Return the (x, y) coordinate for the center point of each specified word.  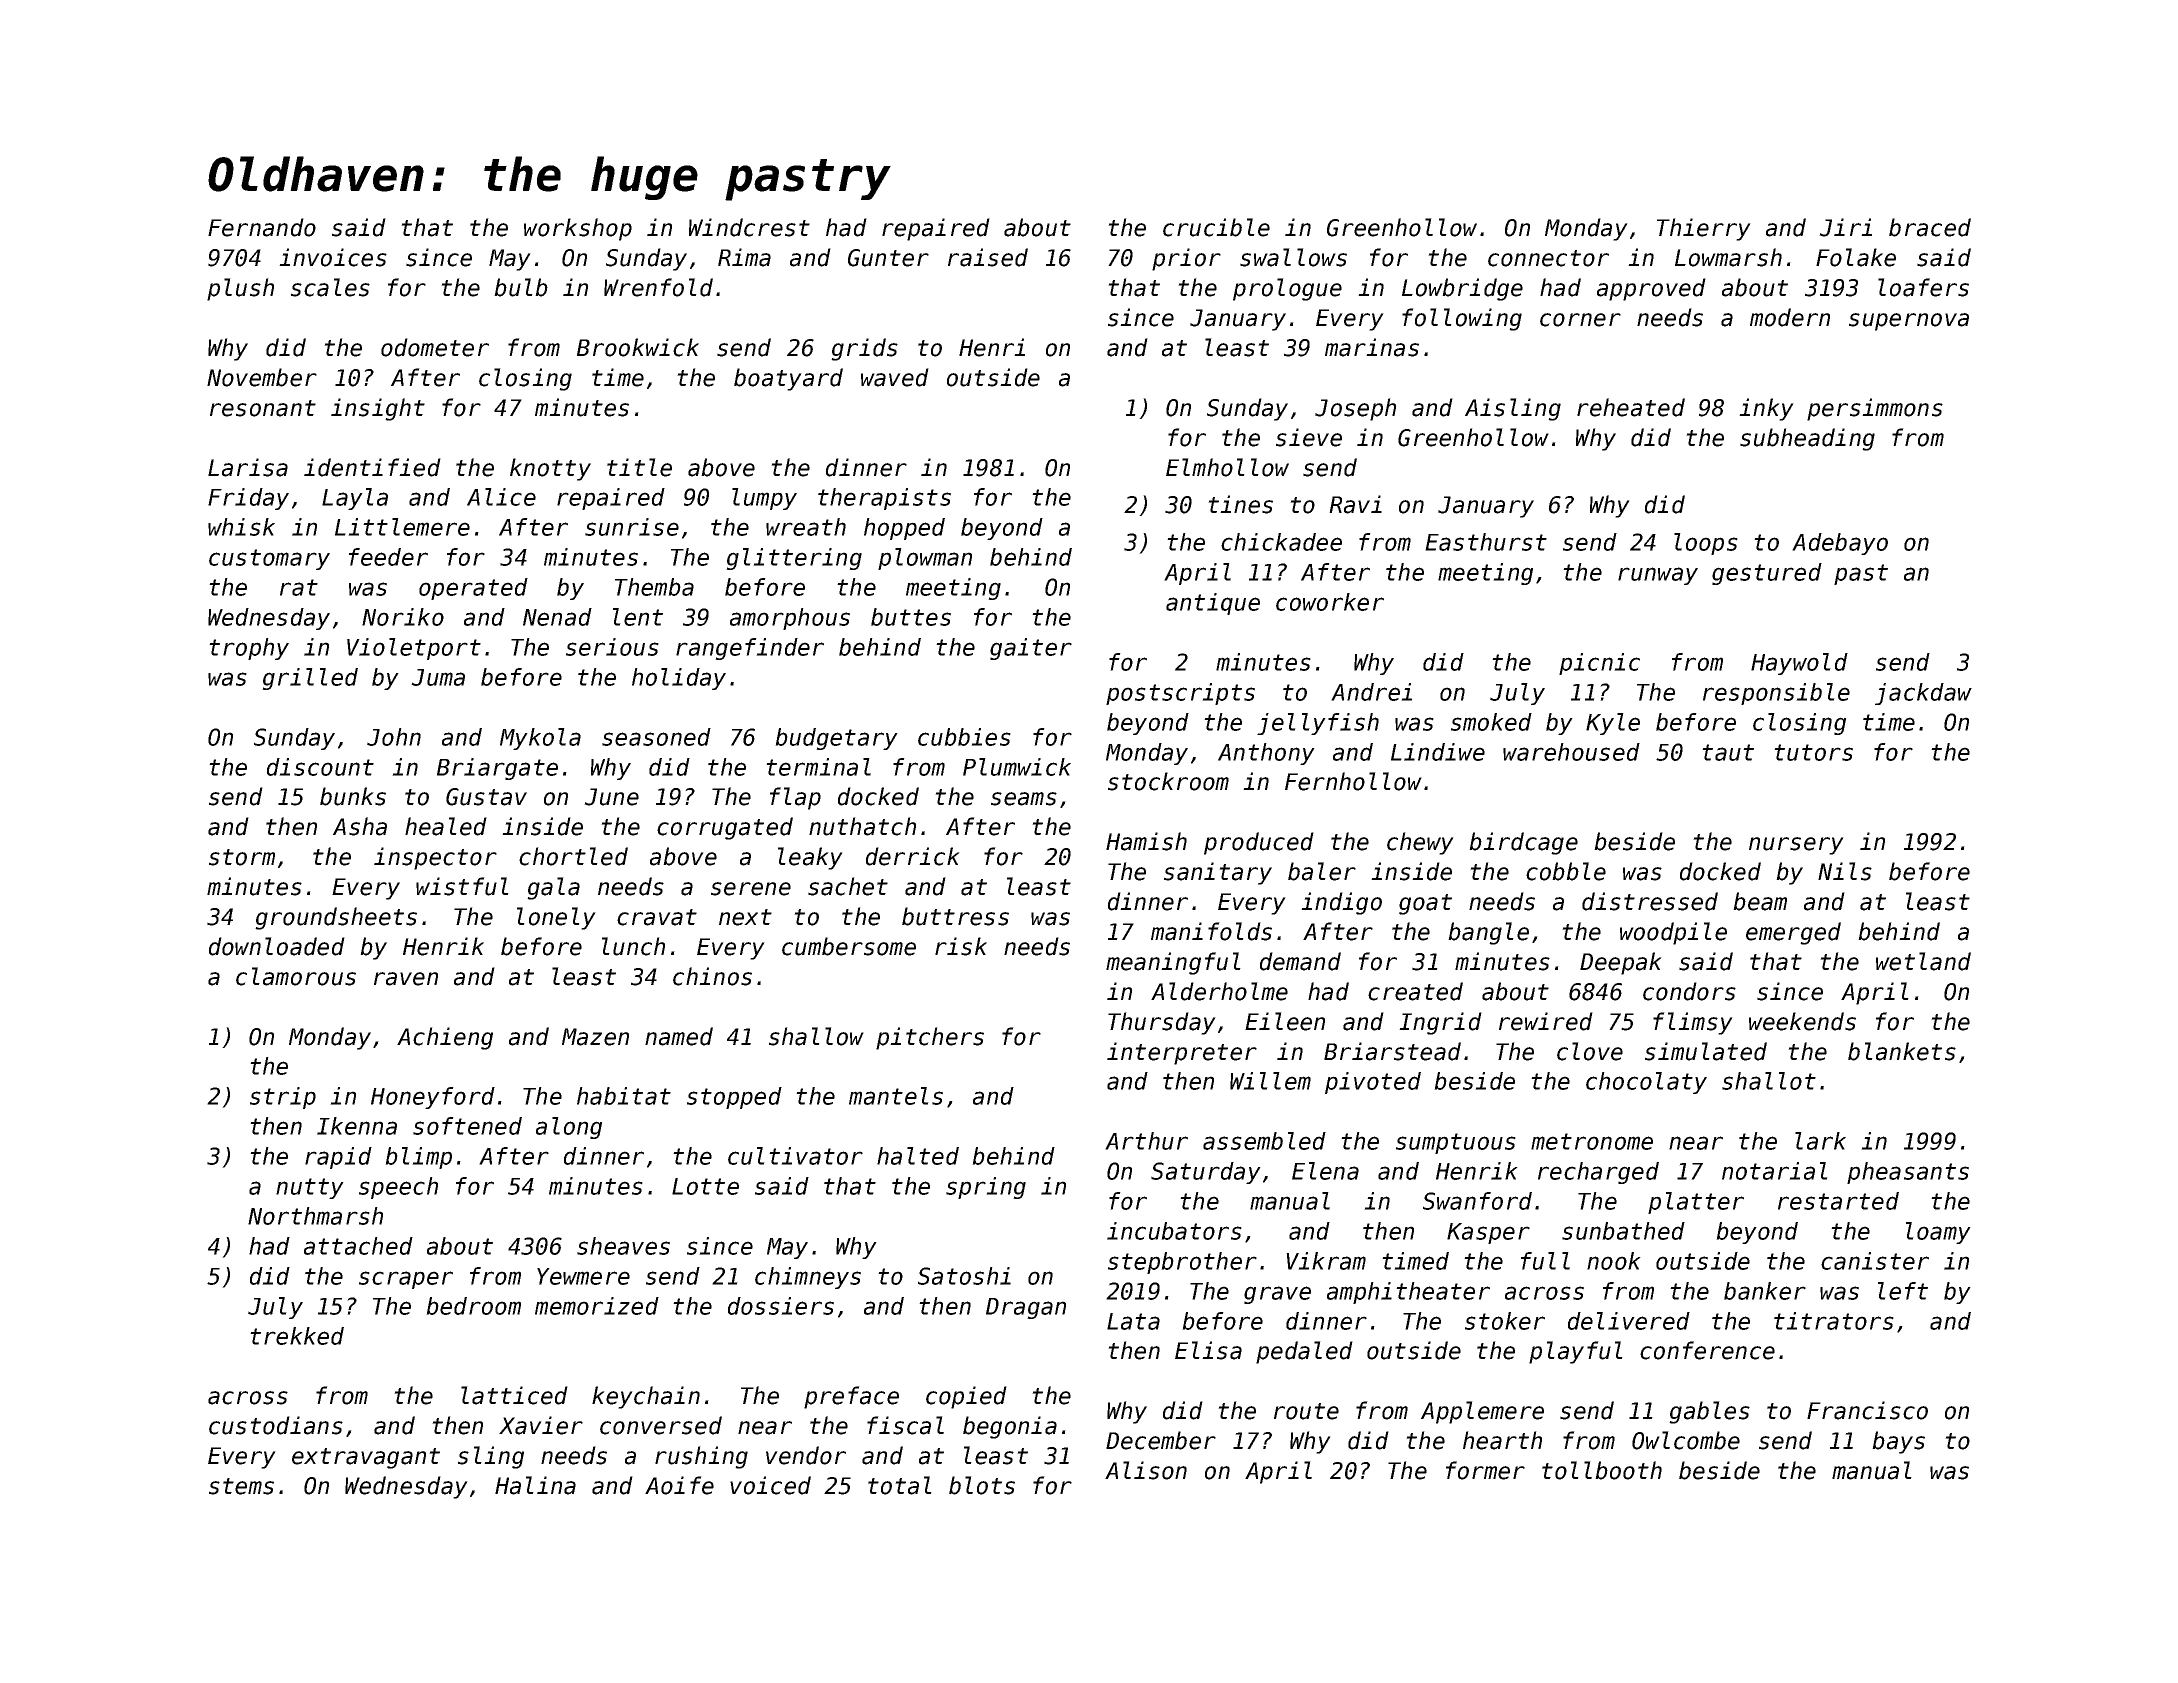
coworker (1330, 602)
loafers (1923, 287)
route (1306, 1411)
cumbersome (849, 946)
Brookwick (638, 347)
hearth (1502, 1440)
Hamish (1146, 841)
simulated (1706, 1051)
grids (864, 349)
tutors (1813, 752)
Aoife (679, 1485)
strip (283, 1098)
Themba (654, 587)
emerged (1793, 933)
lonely (556, 918)
